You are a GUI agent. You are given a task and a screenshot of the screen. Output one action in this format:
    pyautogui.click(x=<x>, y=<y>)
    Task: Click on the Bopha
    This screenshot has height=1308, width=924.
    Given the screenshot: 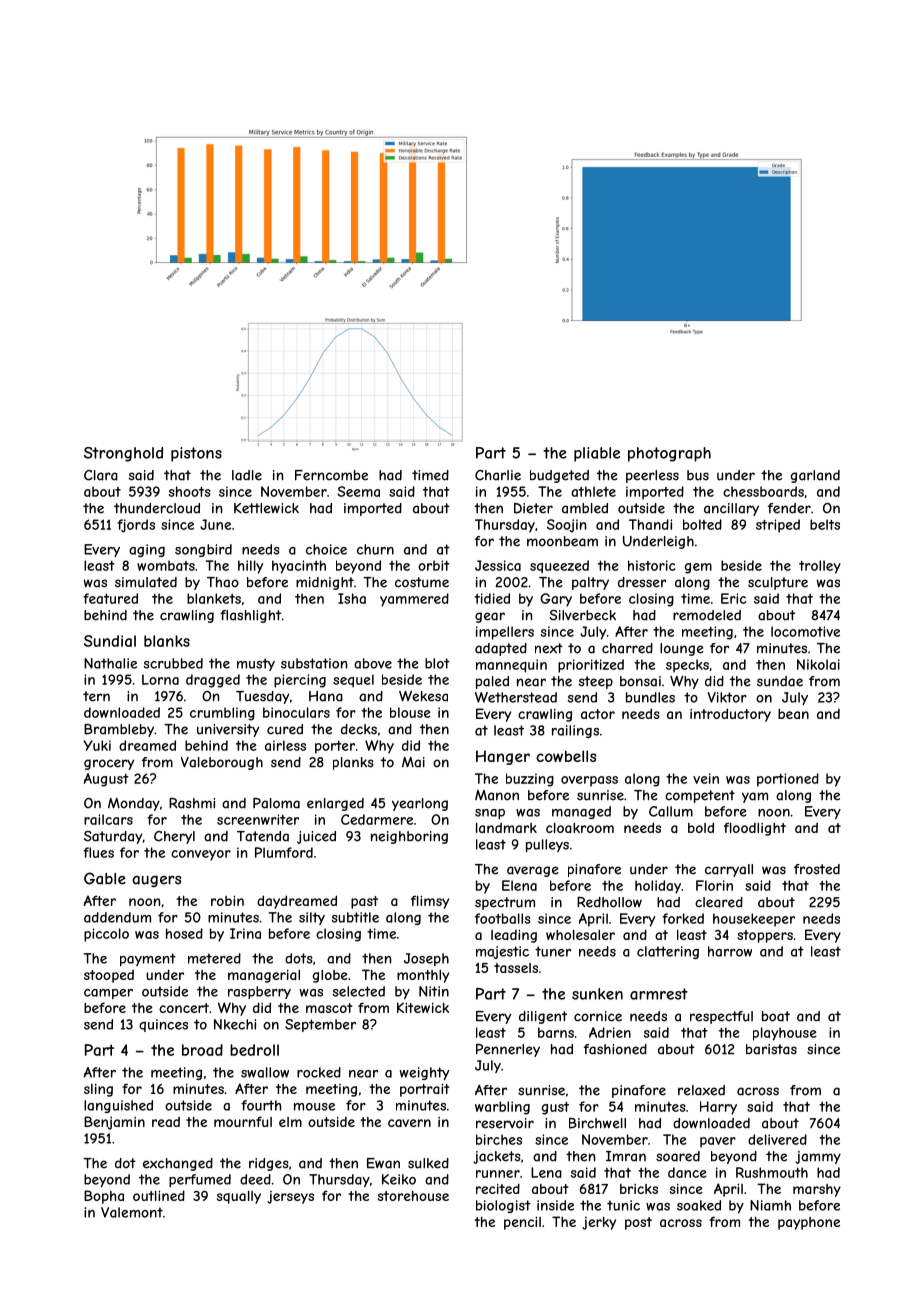 What is the action you would take?
    pyautogui.click(x=104, y=1197)
